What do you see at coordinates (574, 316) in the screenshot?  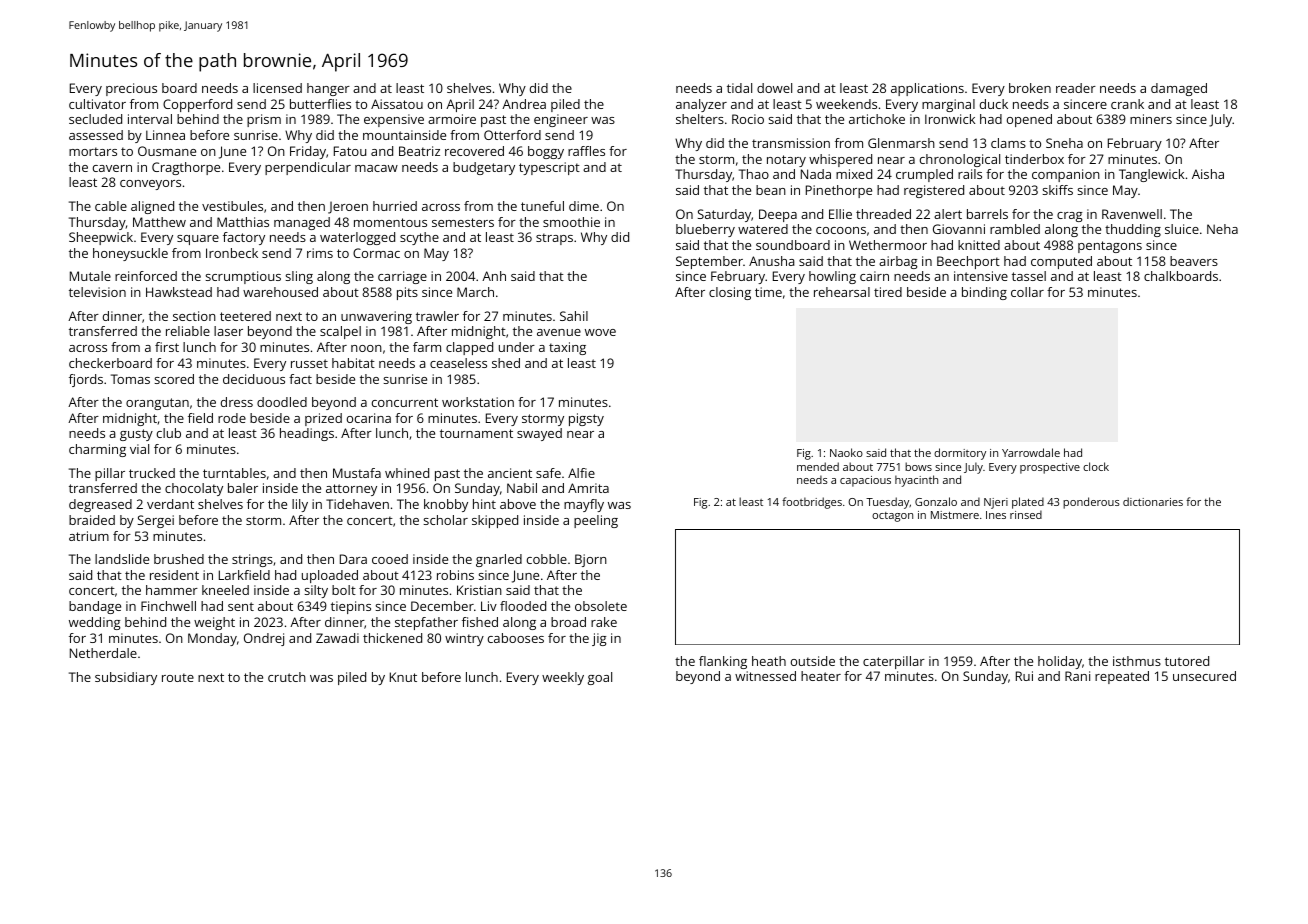 I see `Sahil` at bounding box center [574, 316].
